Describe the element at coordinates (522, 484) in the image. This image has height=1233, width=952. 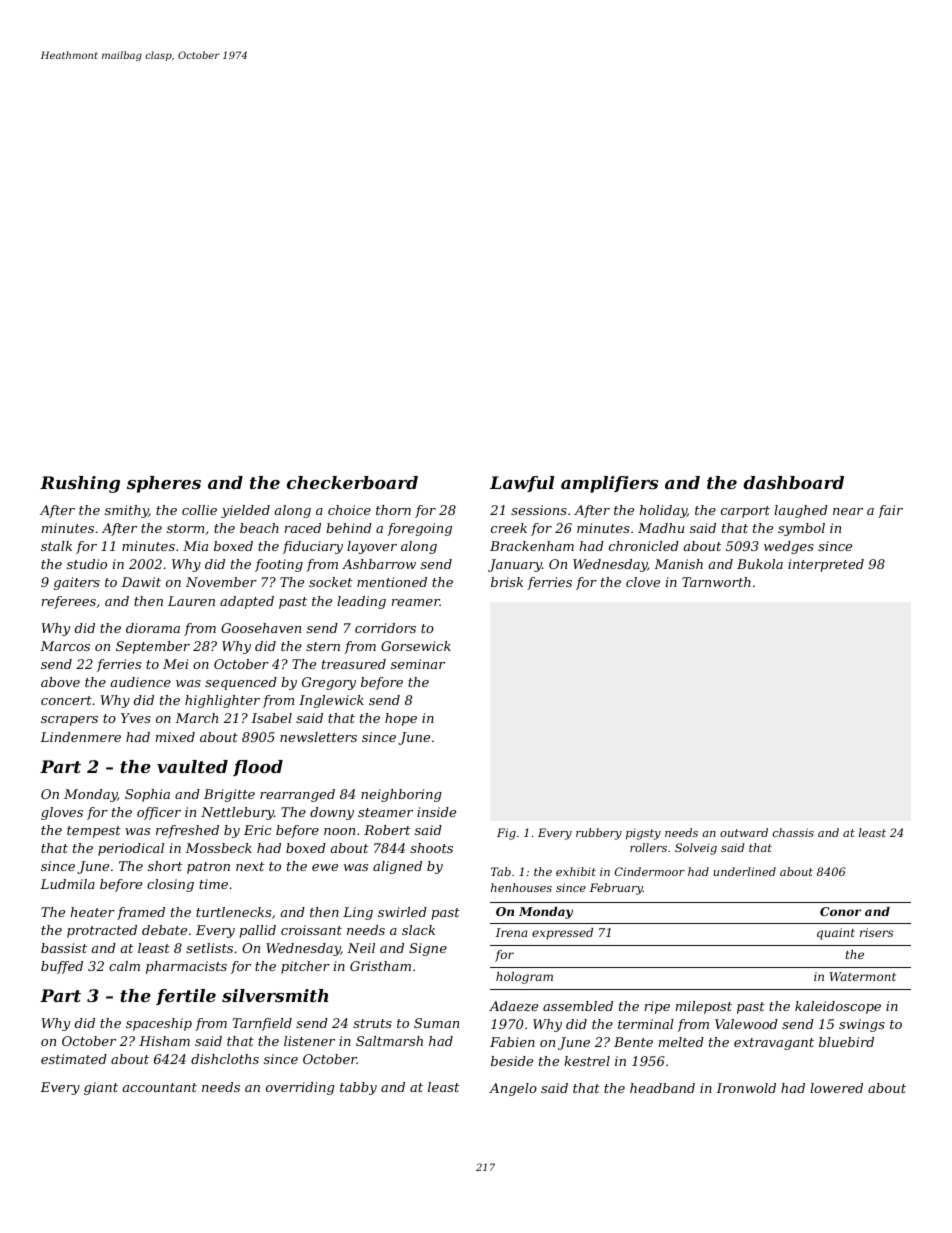
I see `Lawful` at that location.
